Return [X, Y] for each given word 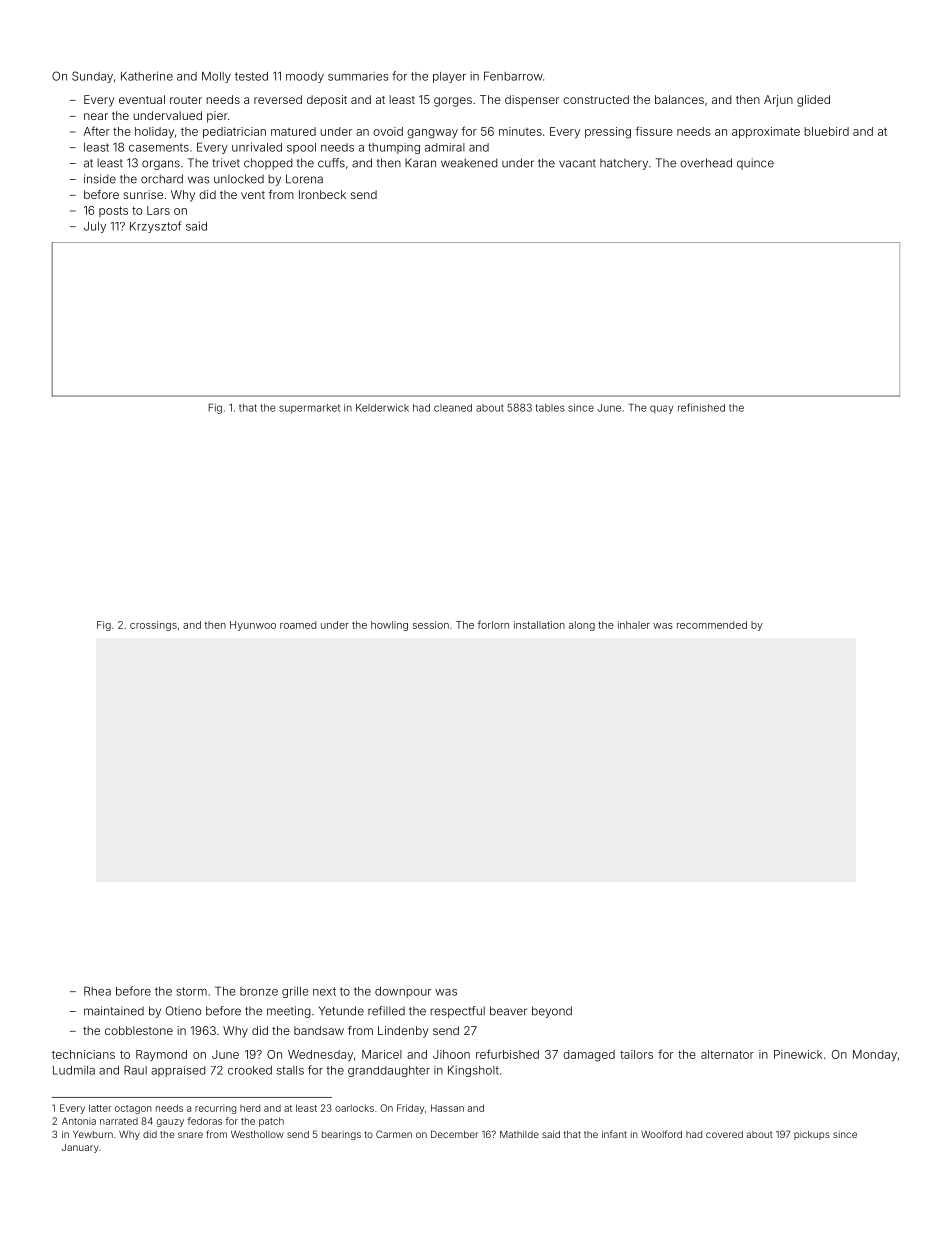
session [431, 625]
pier [217, 117]
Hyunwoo [253, 626]
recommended [712, 625]
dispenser [532, 101]
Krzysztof [155, 227]
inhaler [634, 625]
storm [191, 991]
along [582, 626]
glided [813, 101]
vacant [577, 163]
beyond [552, 1012]
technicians [83, 1054]
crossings [153, 626]
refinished [701, 407]
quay [661, 409]
